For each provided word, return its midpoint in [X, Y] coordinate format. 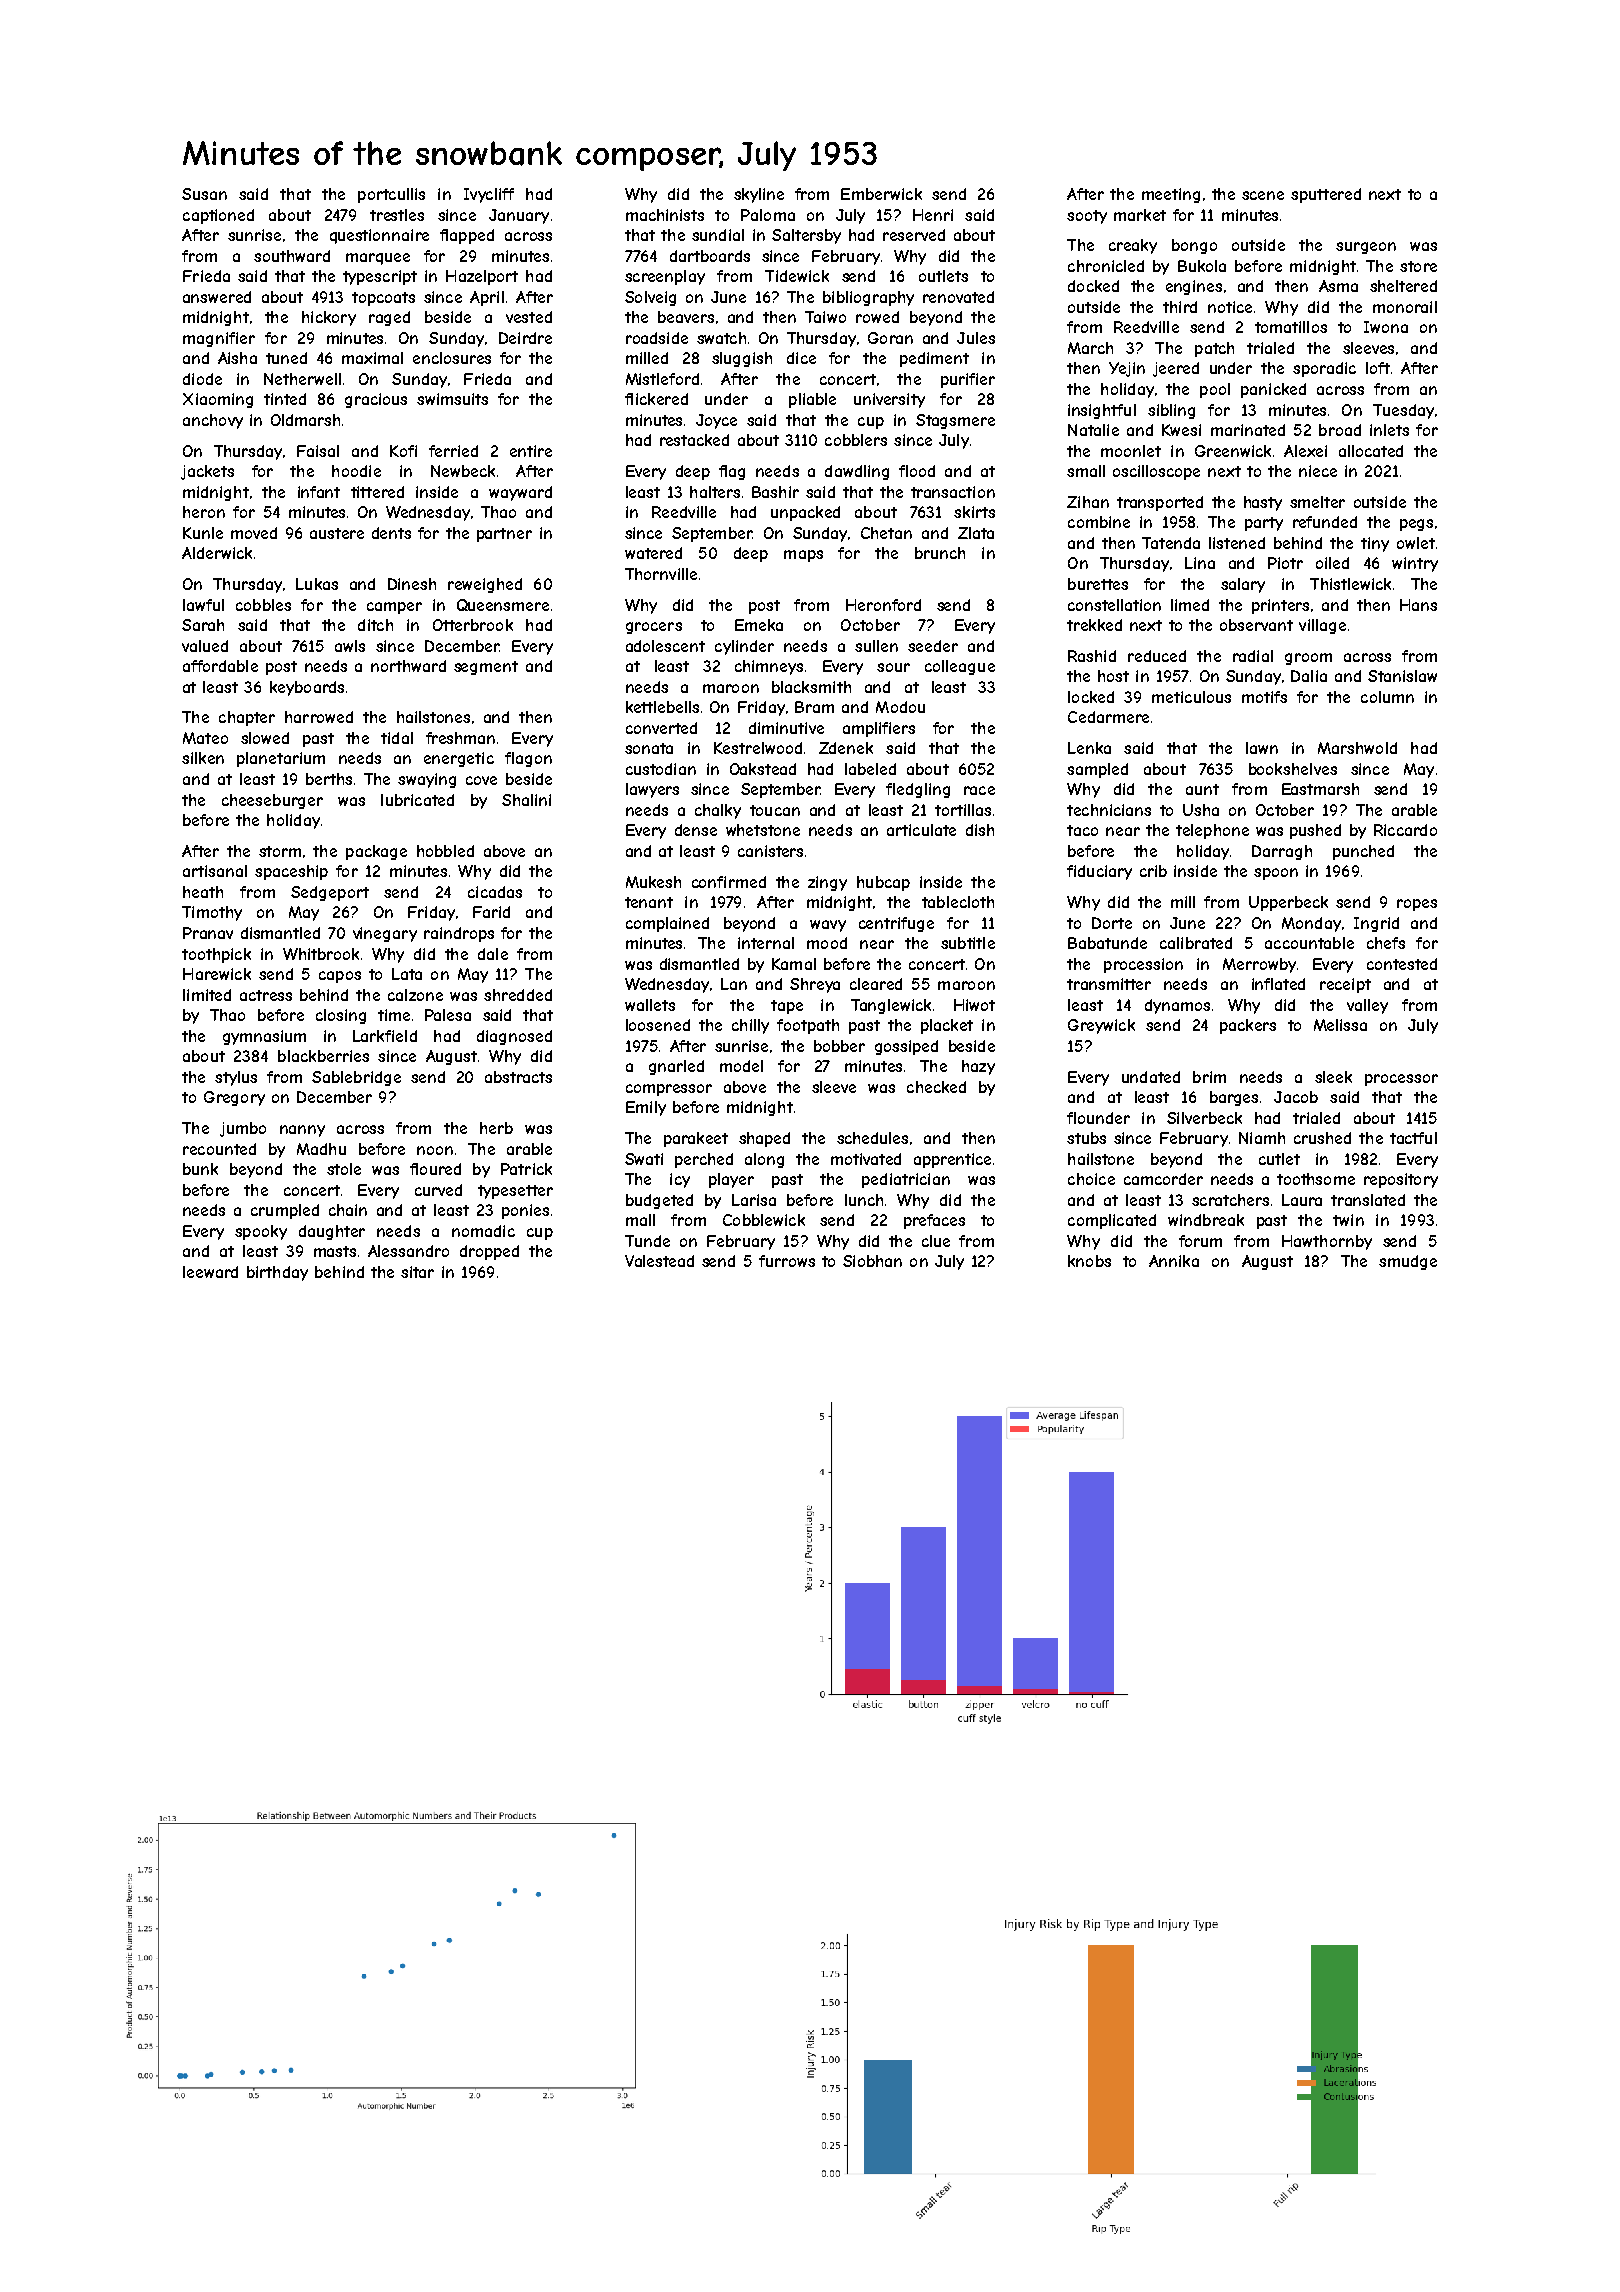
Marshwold [1357, 748]
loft [1378, 368]
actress [266, 995]
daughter [332, 1232]
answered [217, 297]
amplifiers [879, 729]
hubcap [883, 883]
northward [408, 666]
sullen [876, 646]
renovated [958, 297]
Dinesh [412, 584]
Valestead [659, 1261]
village [1322, 626]
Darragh [1282, 852]
